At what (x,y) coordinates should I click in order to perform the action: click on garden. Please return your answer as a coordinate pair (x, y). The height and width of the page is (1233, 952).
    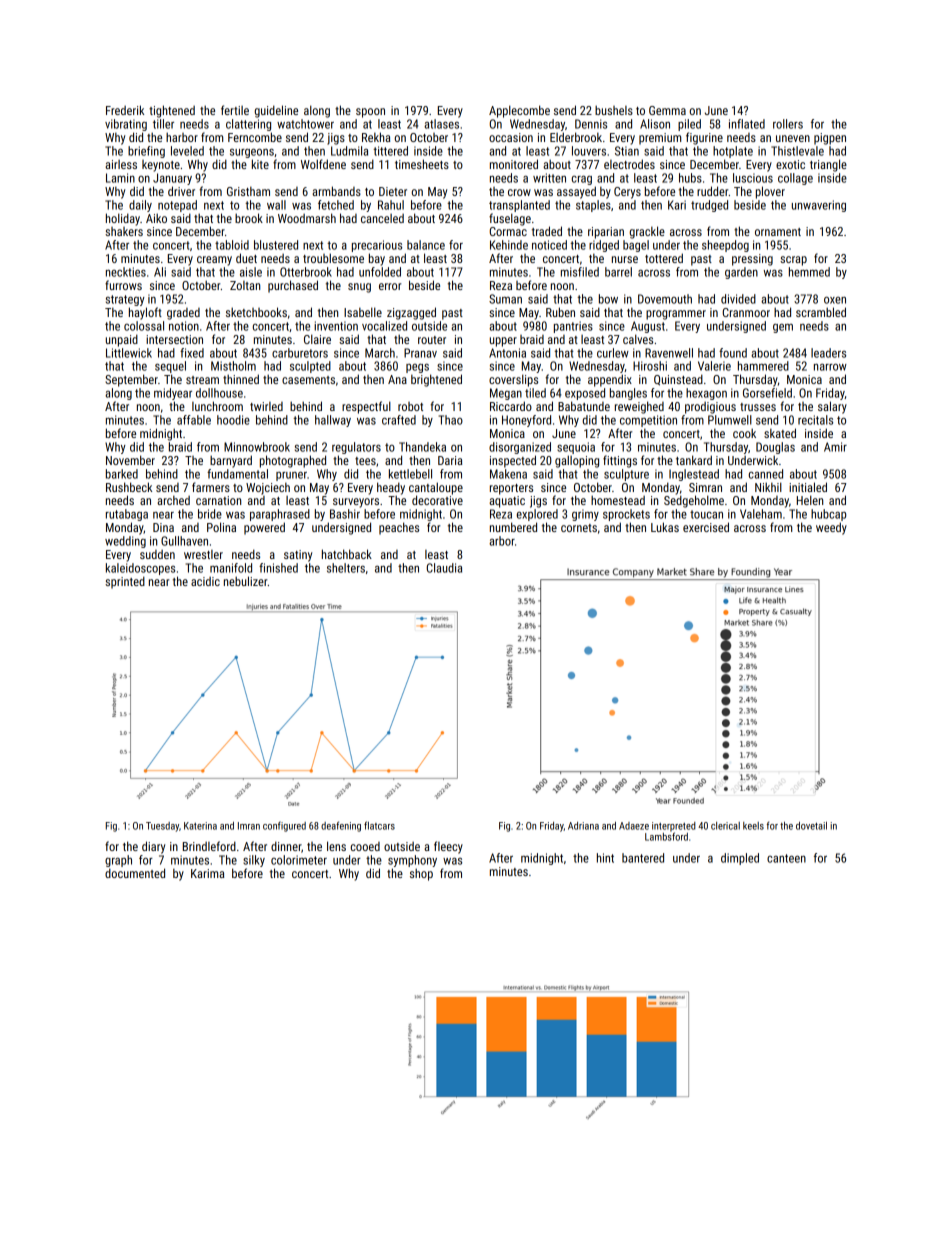
    Looking at the image, I should click on (741, 273).
